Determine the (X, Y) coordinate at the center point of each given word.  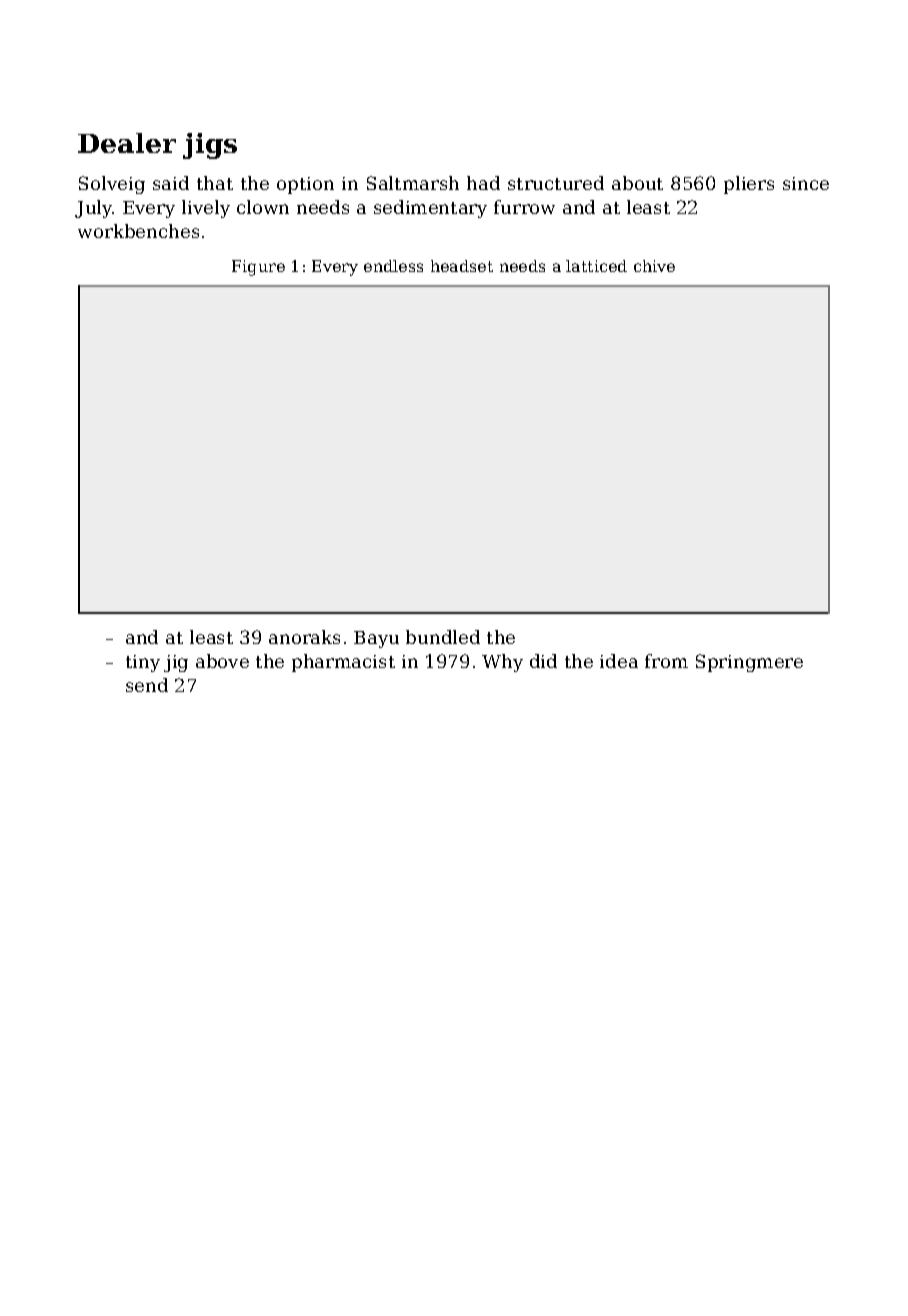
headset (462, 266)
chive (654, 266)
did (543, 661)
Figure (258, 268)
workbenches (138, 231)
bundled (443, 637)
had (483, 183)
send (147, 685)
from (666, 661)
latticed (596, 266)
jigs (210, 146)
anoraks (304, 637)
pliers (749, 185)
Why (502, 663)
